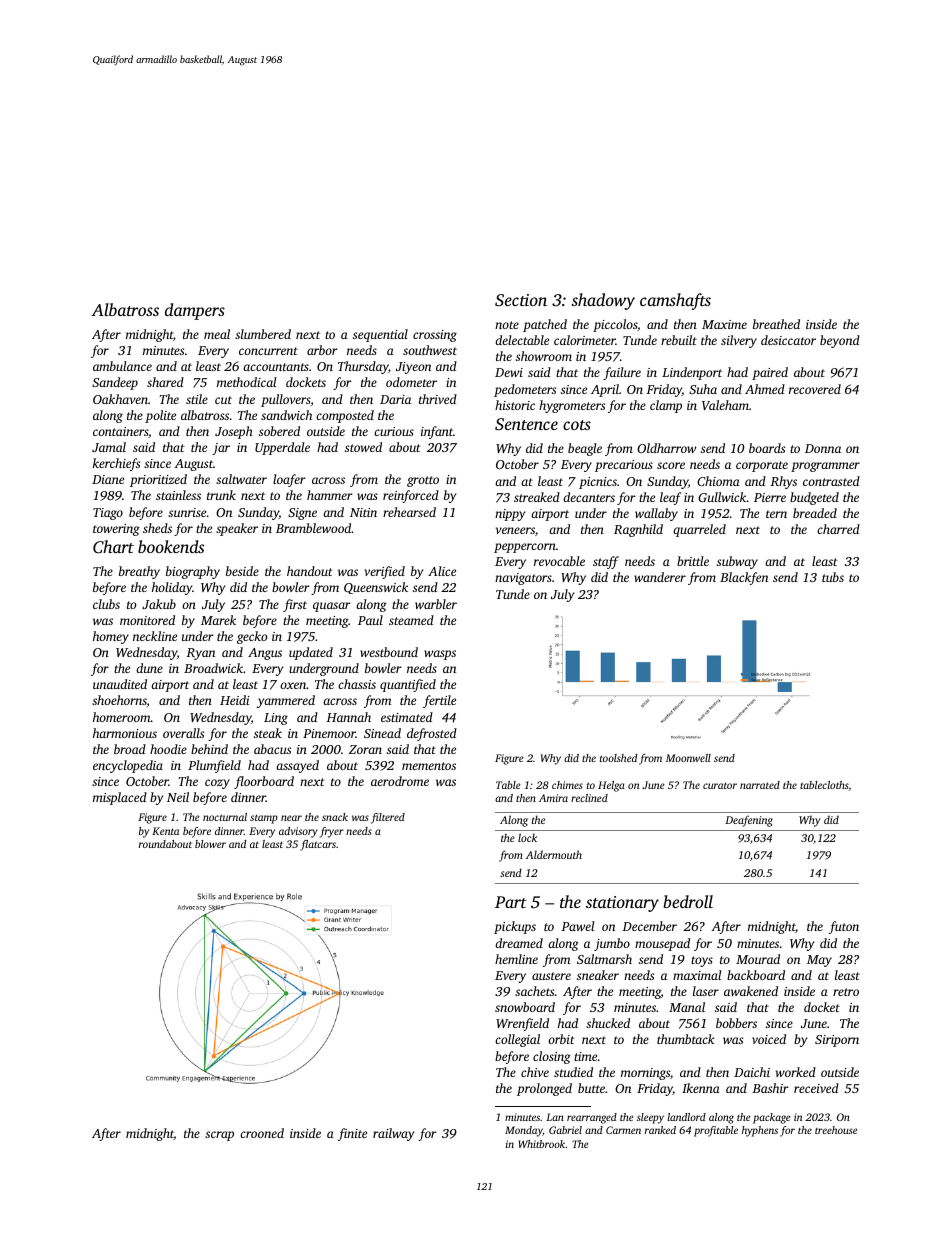  What do you see at coordinates (195, 311) in the screenshot?
I see `dampers` at bounding box center [195, 311].
